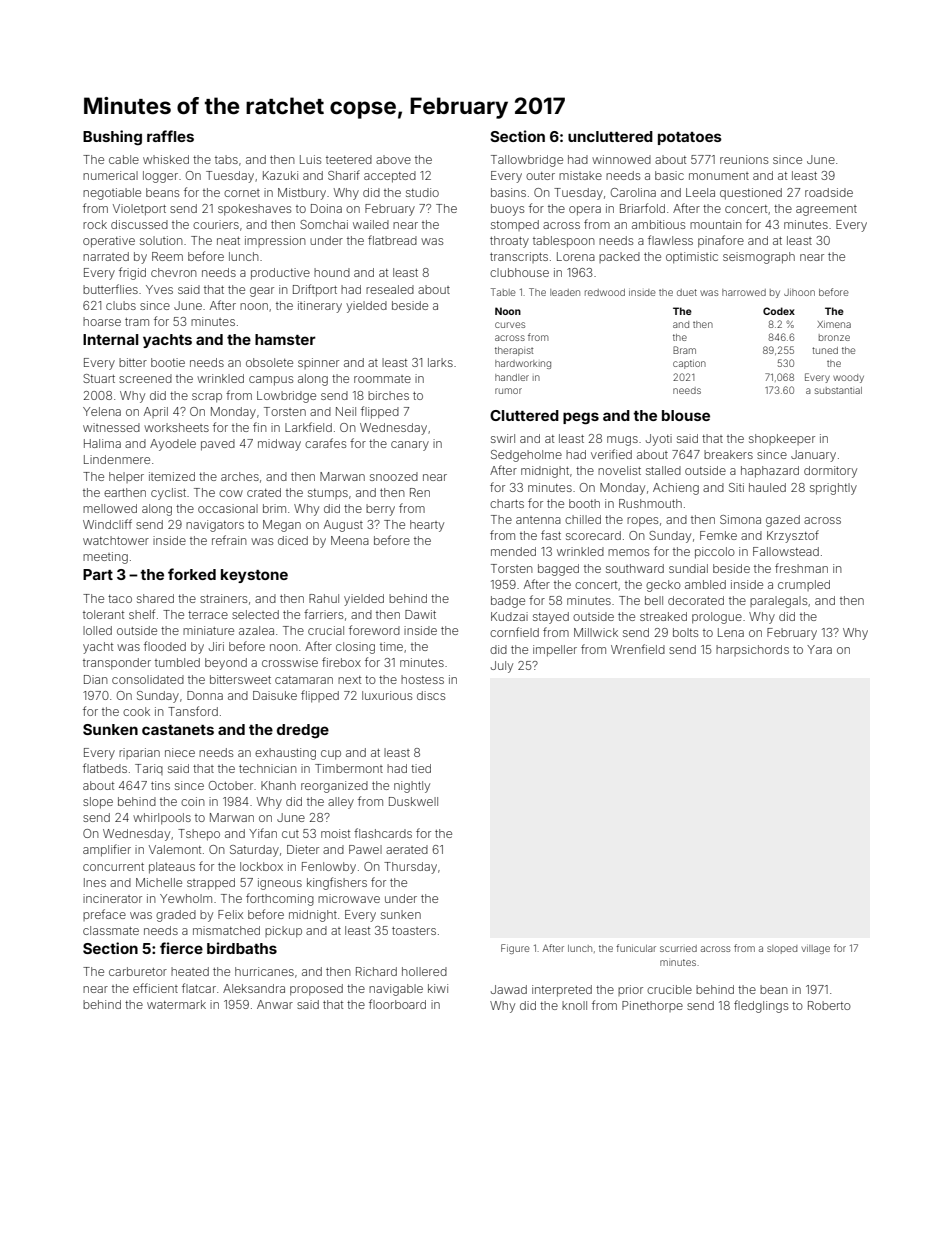  Describe the element at coordinates (107, 850) in the screenshot. I see `amplifier` at that location.
